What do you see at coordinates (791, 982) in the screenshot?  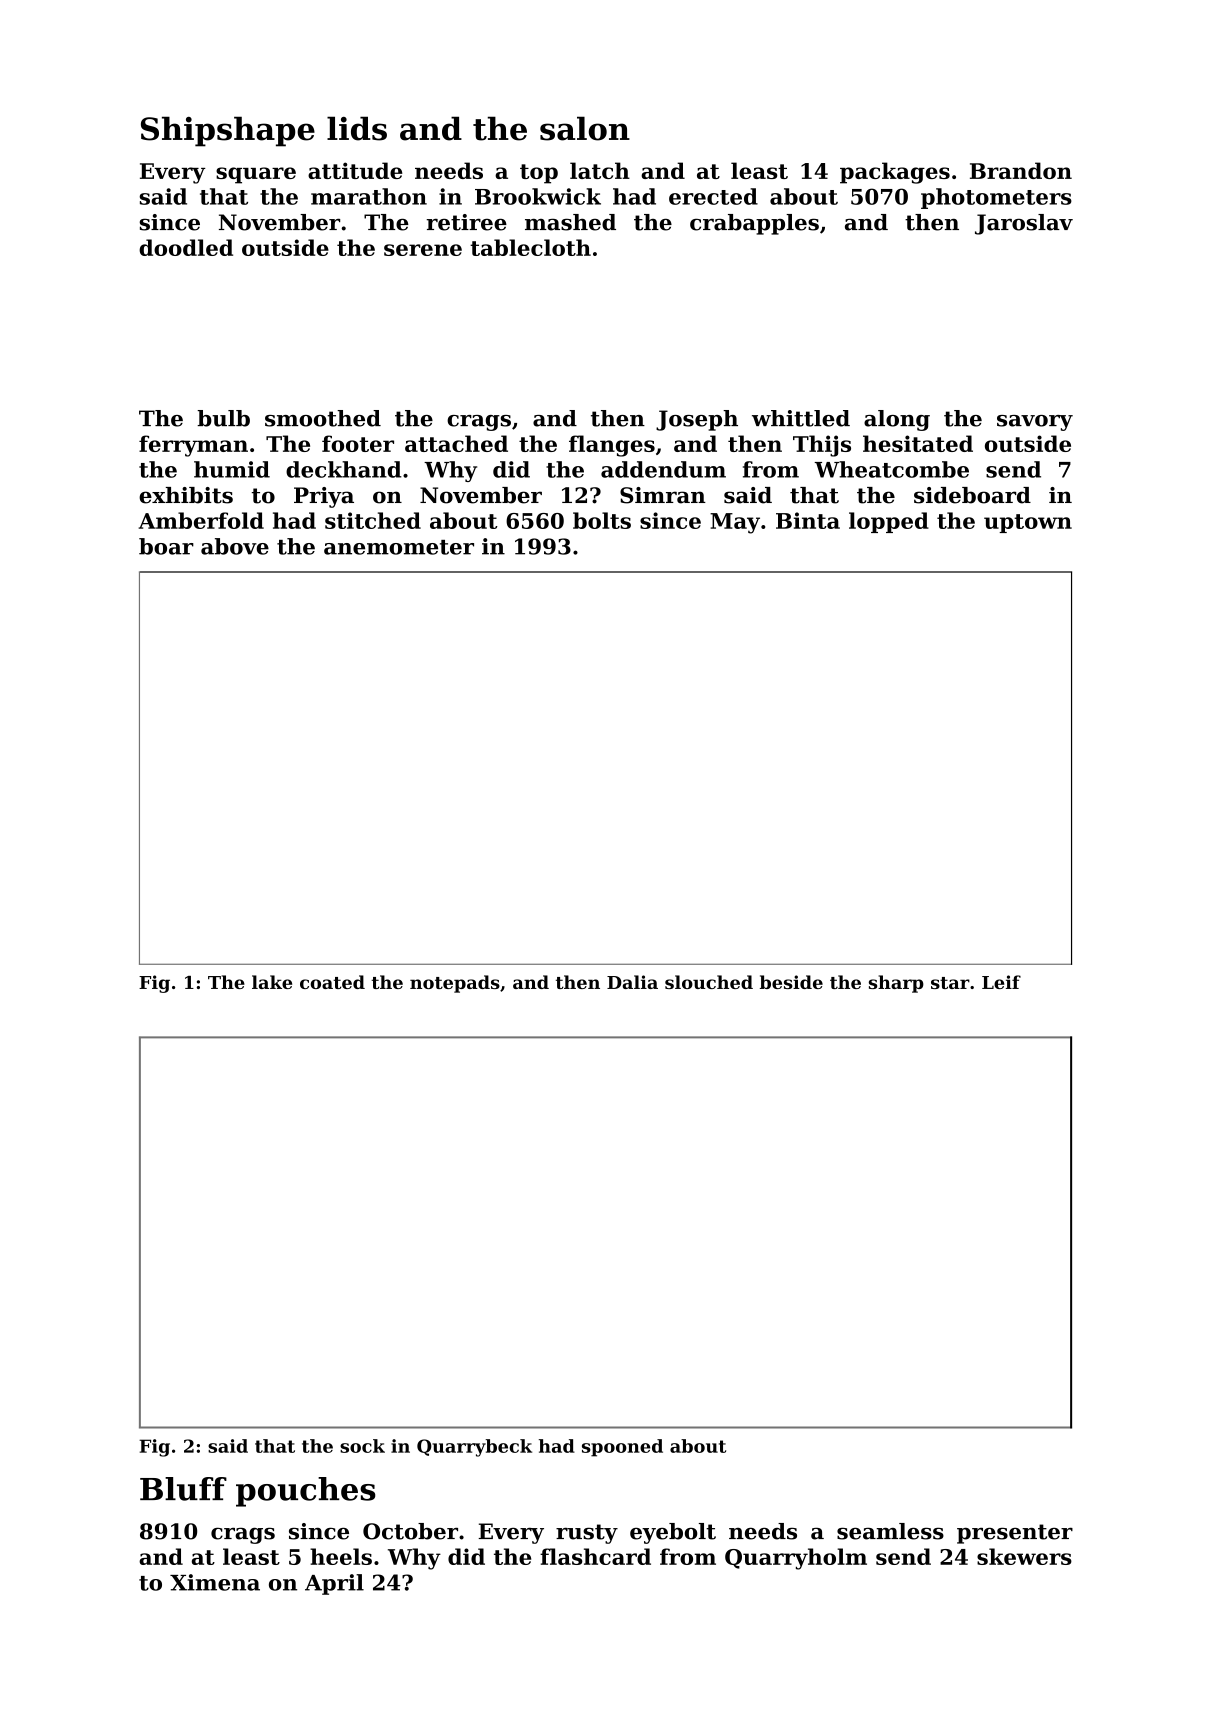 I see `beside` at bounding box center [791, 982].
